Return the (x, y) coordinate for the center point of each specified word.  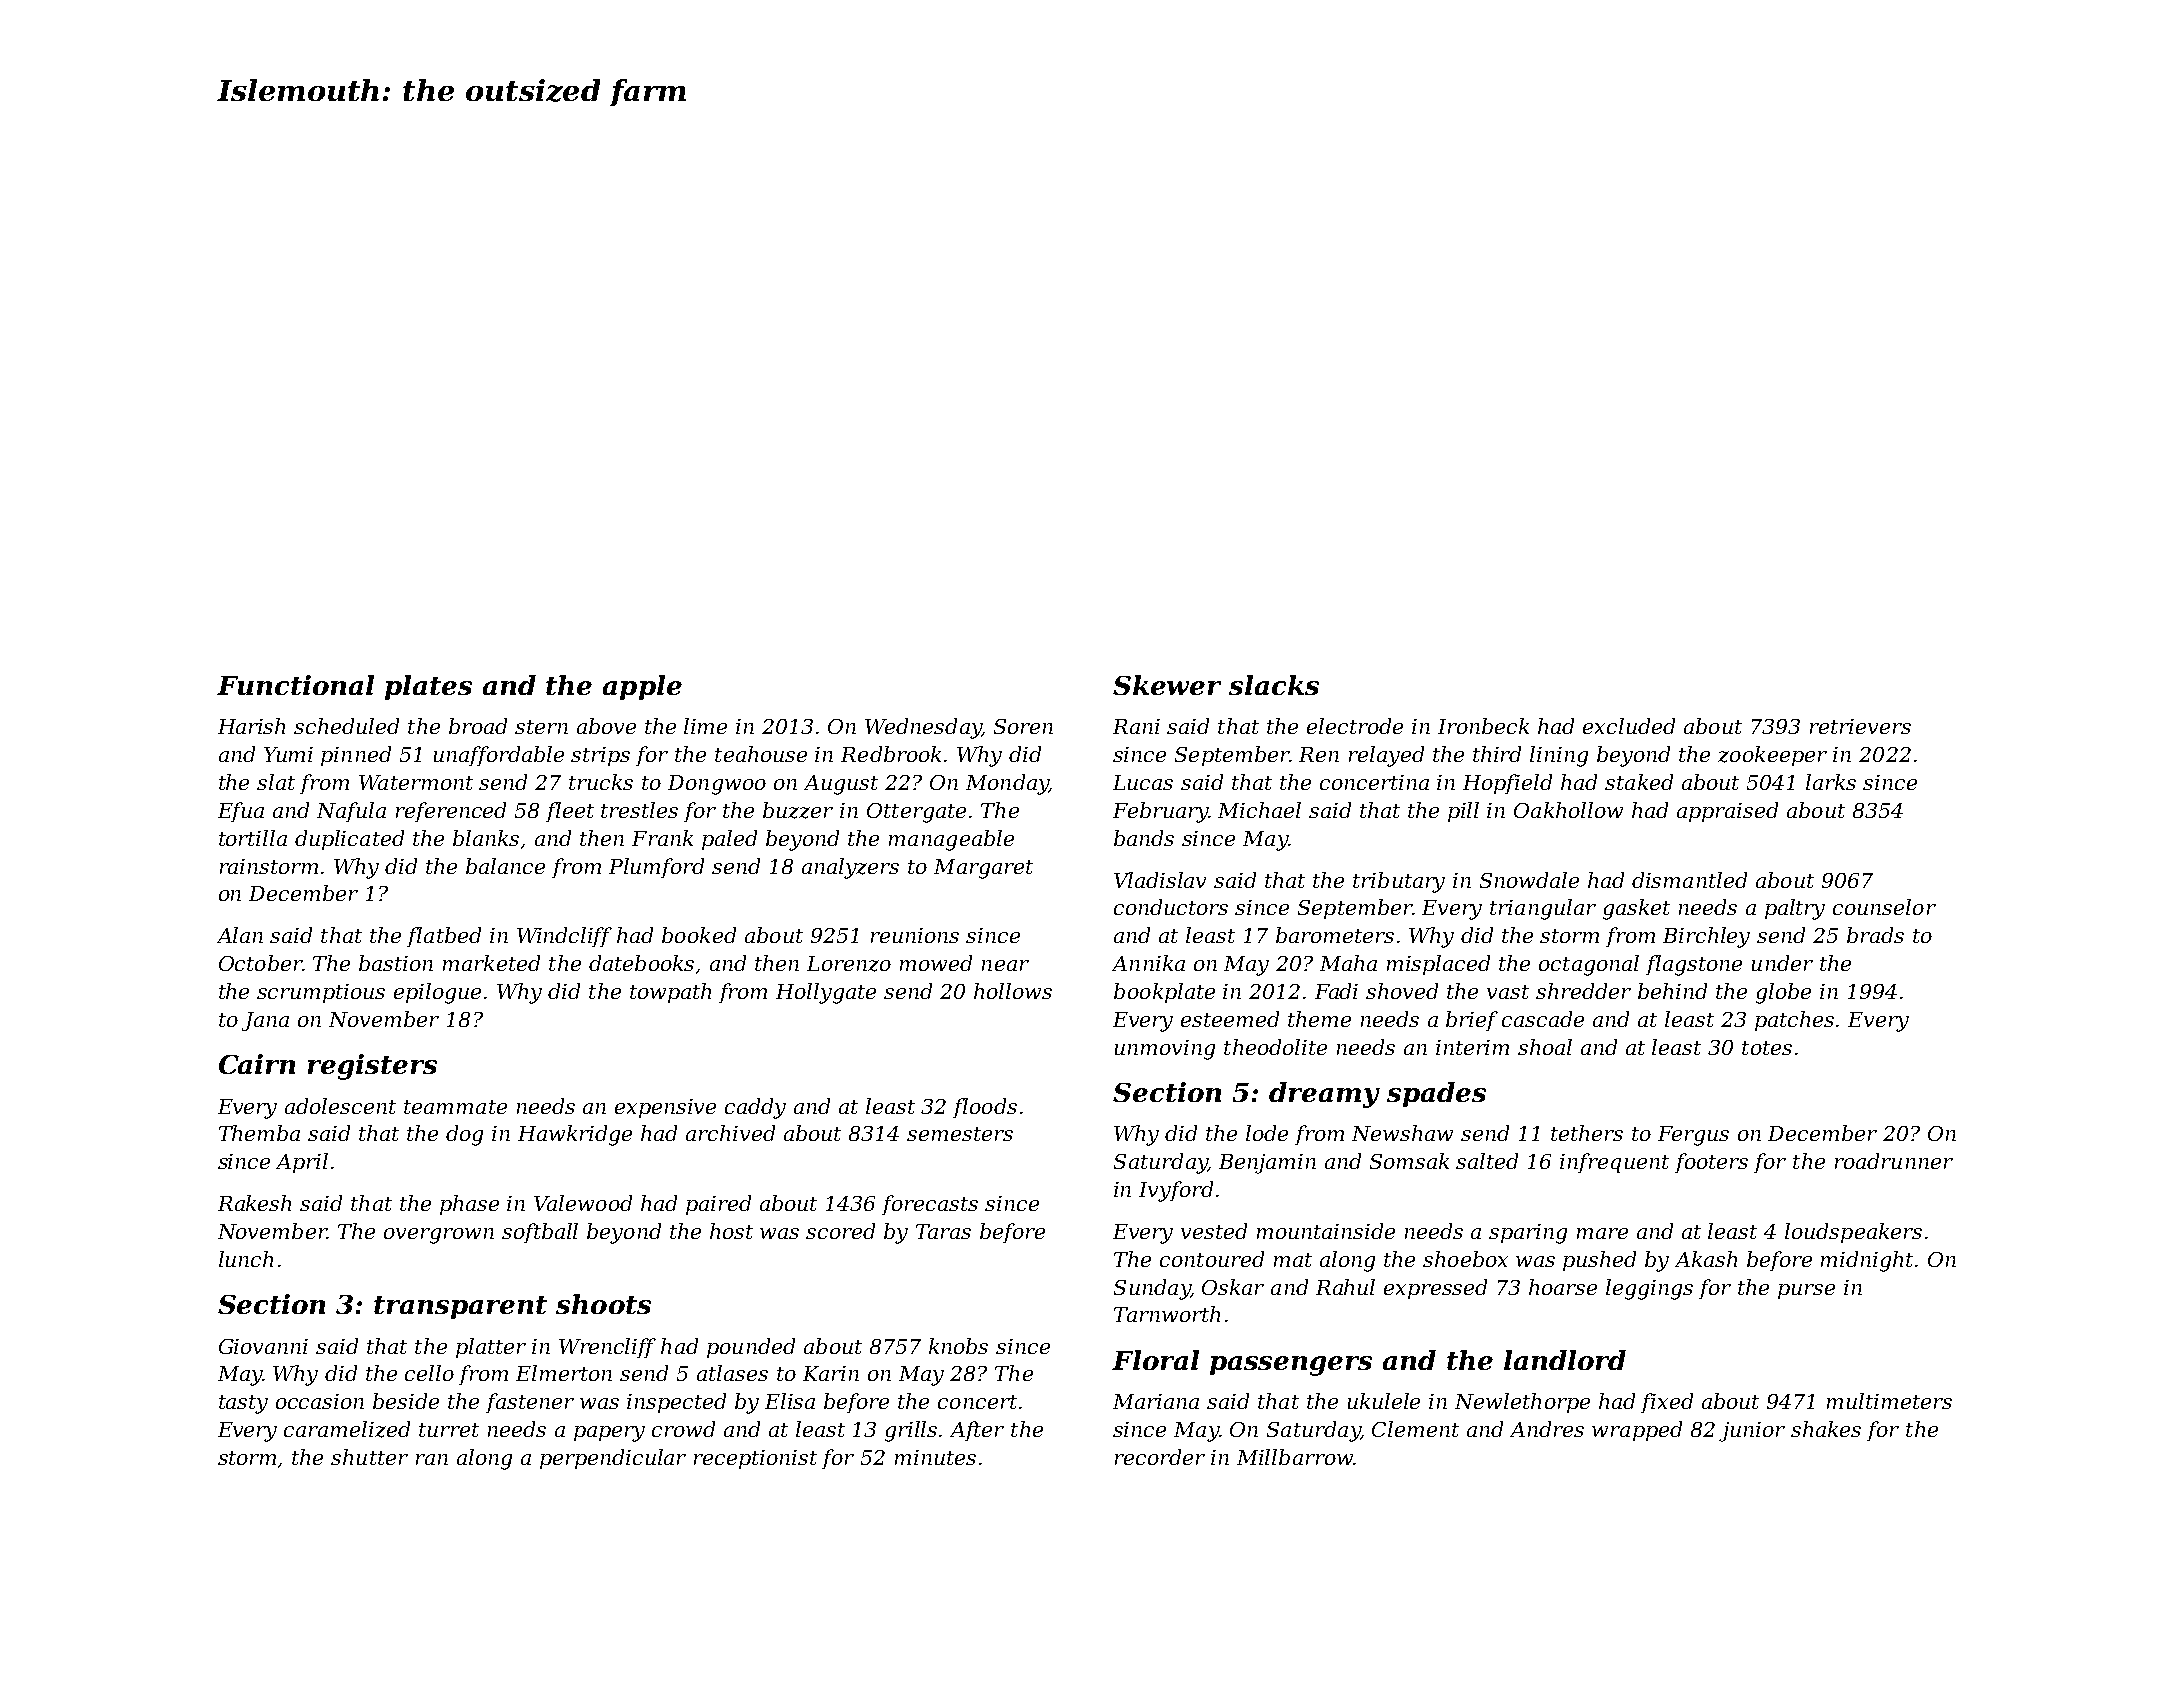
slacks (1274, 685)
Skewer (1167, 685)
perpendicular (613, 1459)
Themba (259, 1133)
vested (1214, 1231)
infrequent (1614, 1163)
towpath (670, 993)
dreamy (1324, 1095)
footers (1711, 1163)
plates (428, 687)
